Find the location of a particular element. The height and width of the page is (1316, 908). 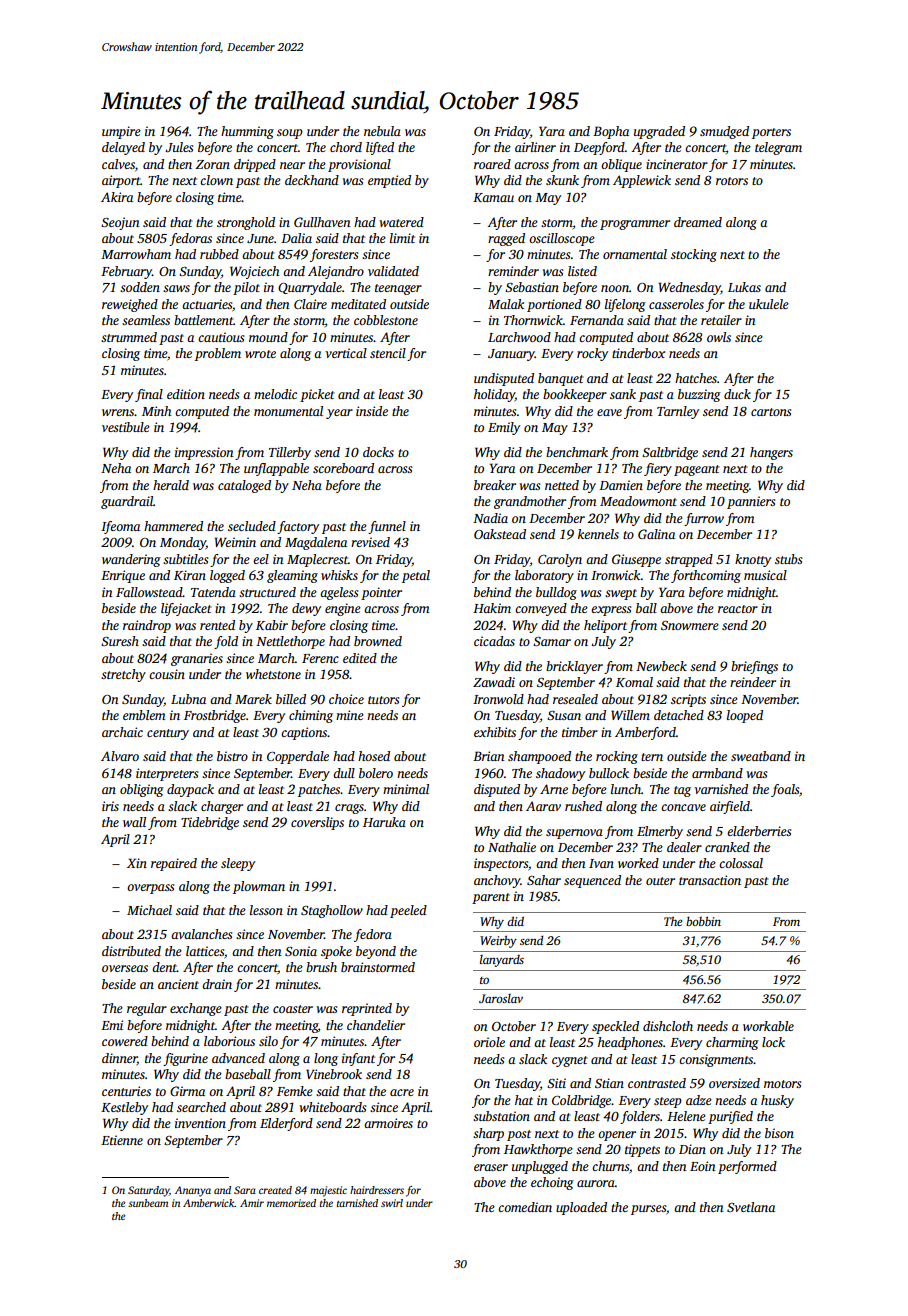

porters is located at coordinates (771, 133).
